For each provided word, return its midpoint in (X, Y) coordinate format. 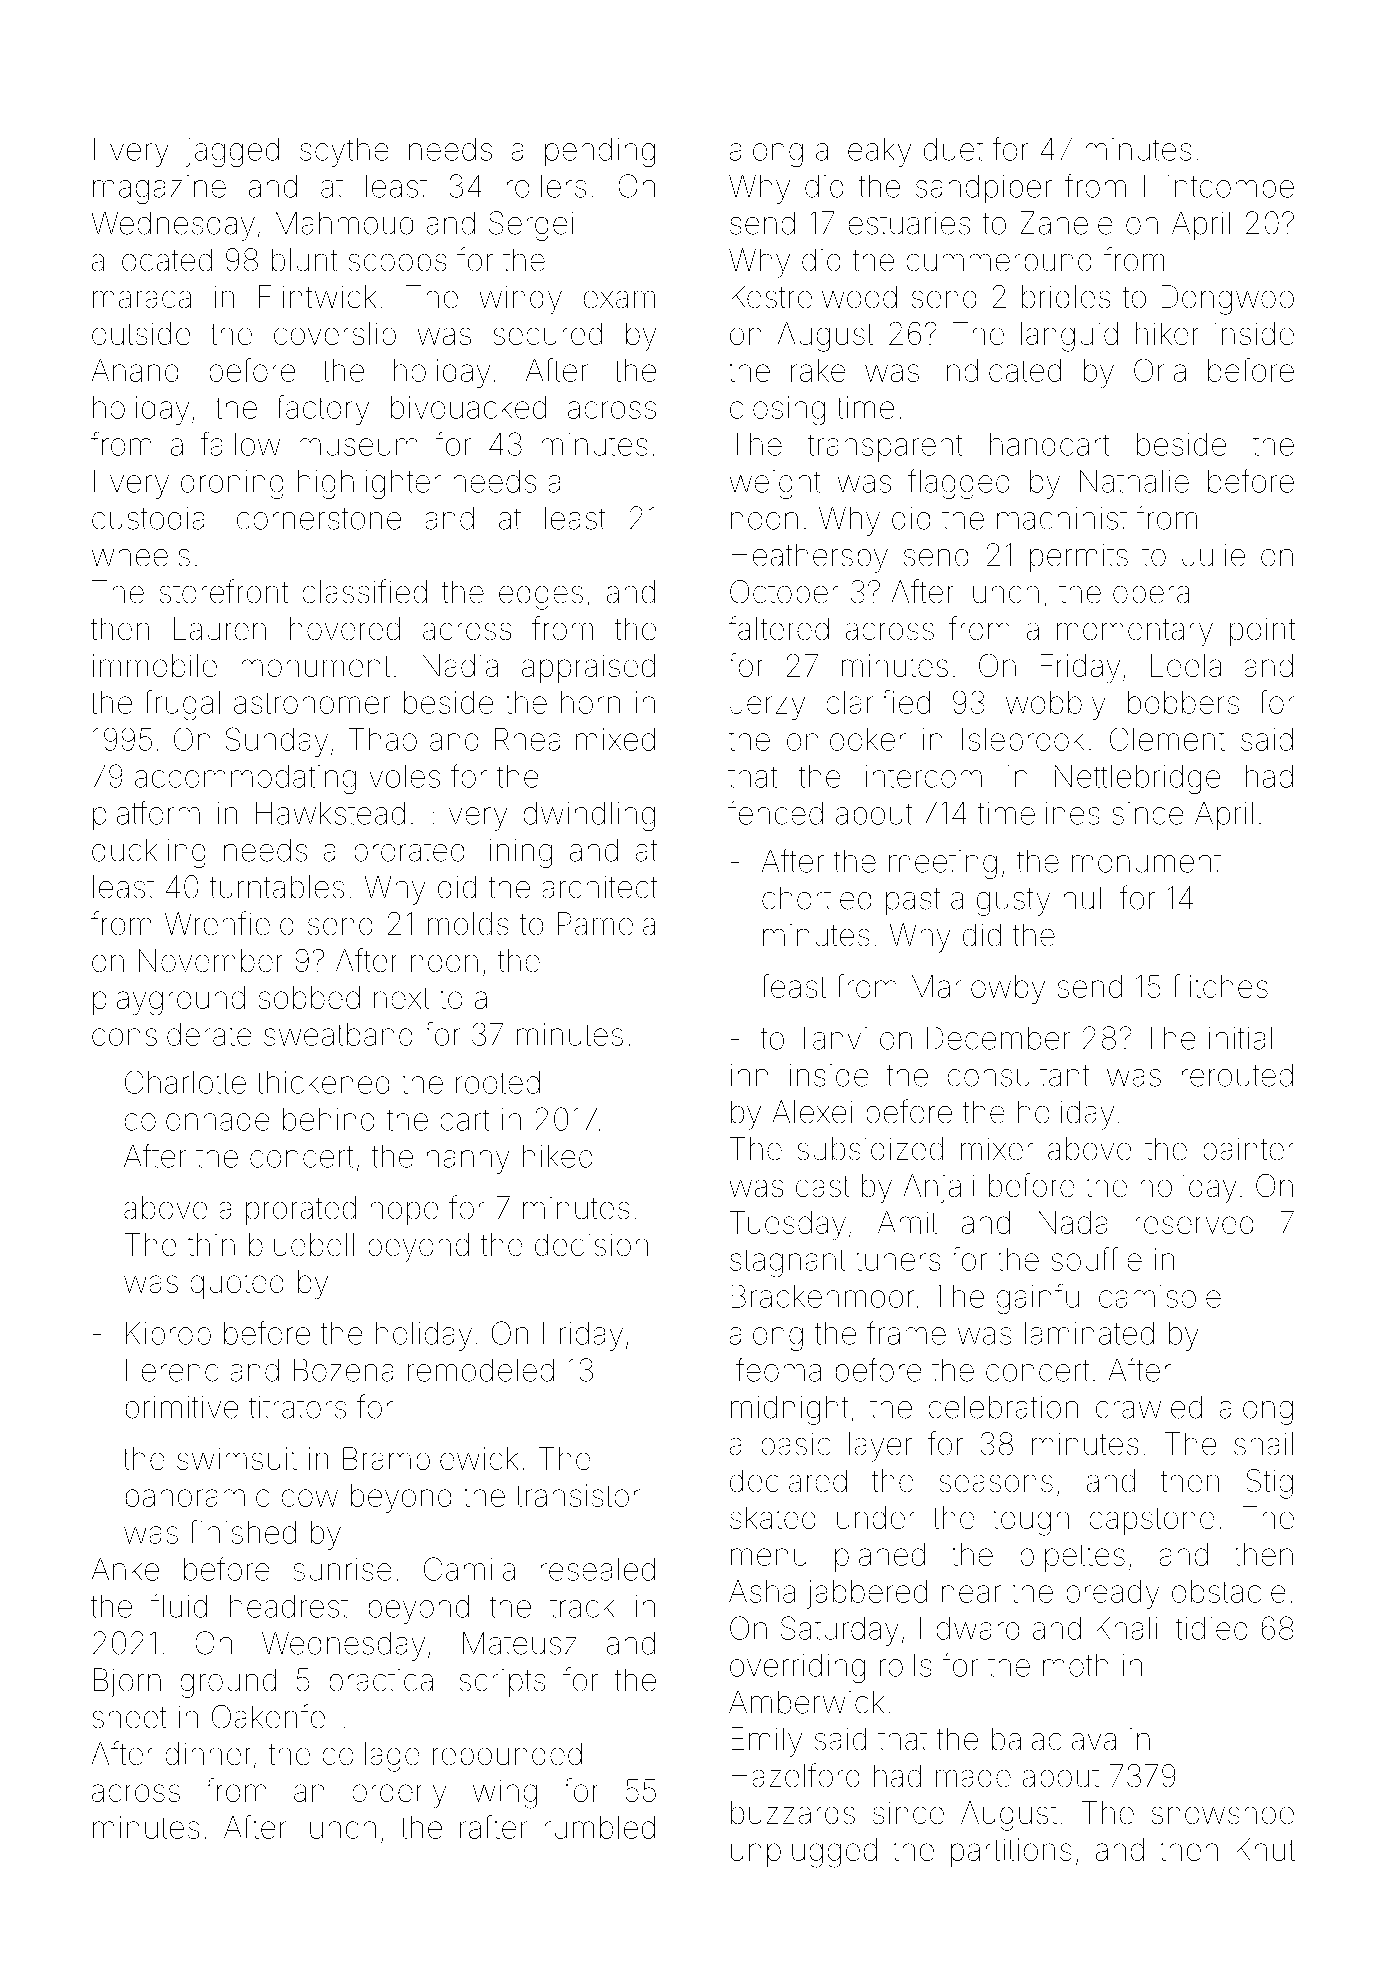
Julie (1213, 555)
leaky (877, 152)
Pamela (606, 924)
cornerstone (319, 519)
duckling (149, 853)
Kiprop (168, 1336)
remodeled (481, 1370)
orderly (399, 1793)
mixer (997, 1149)
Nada (1073, 1222)
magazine (159, 189)
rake (818, 370)
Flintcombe (1219, 186)
